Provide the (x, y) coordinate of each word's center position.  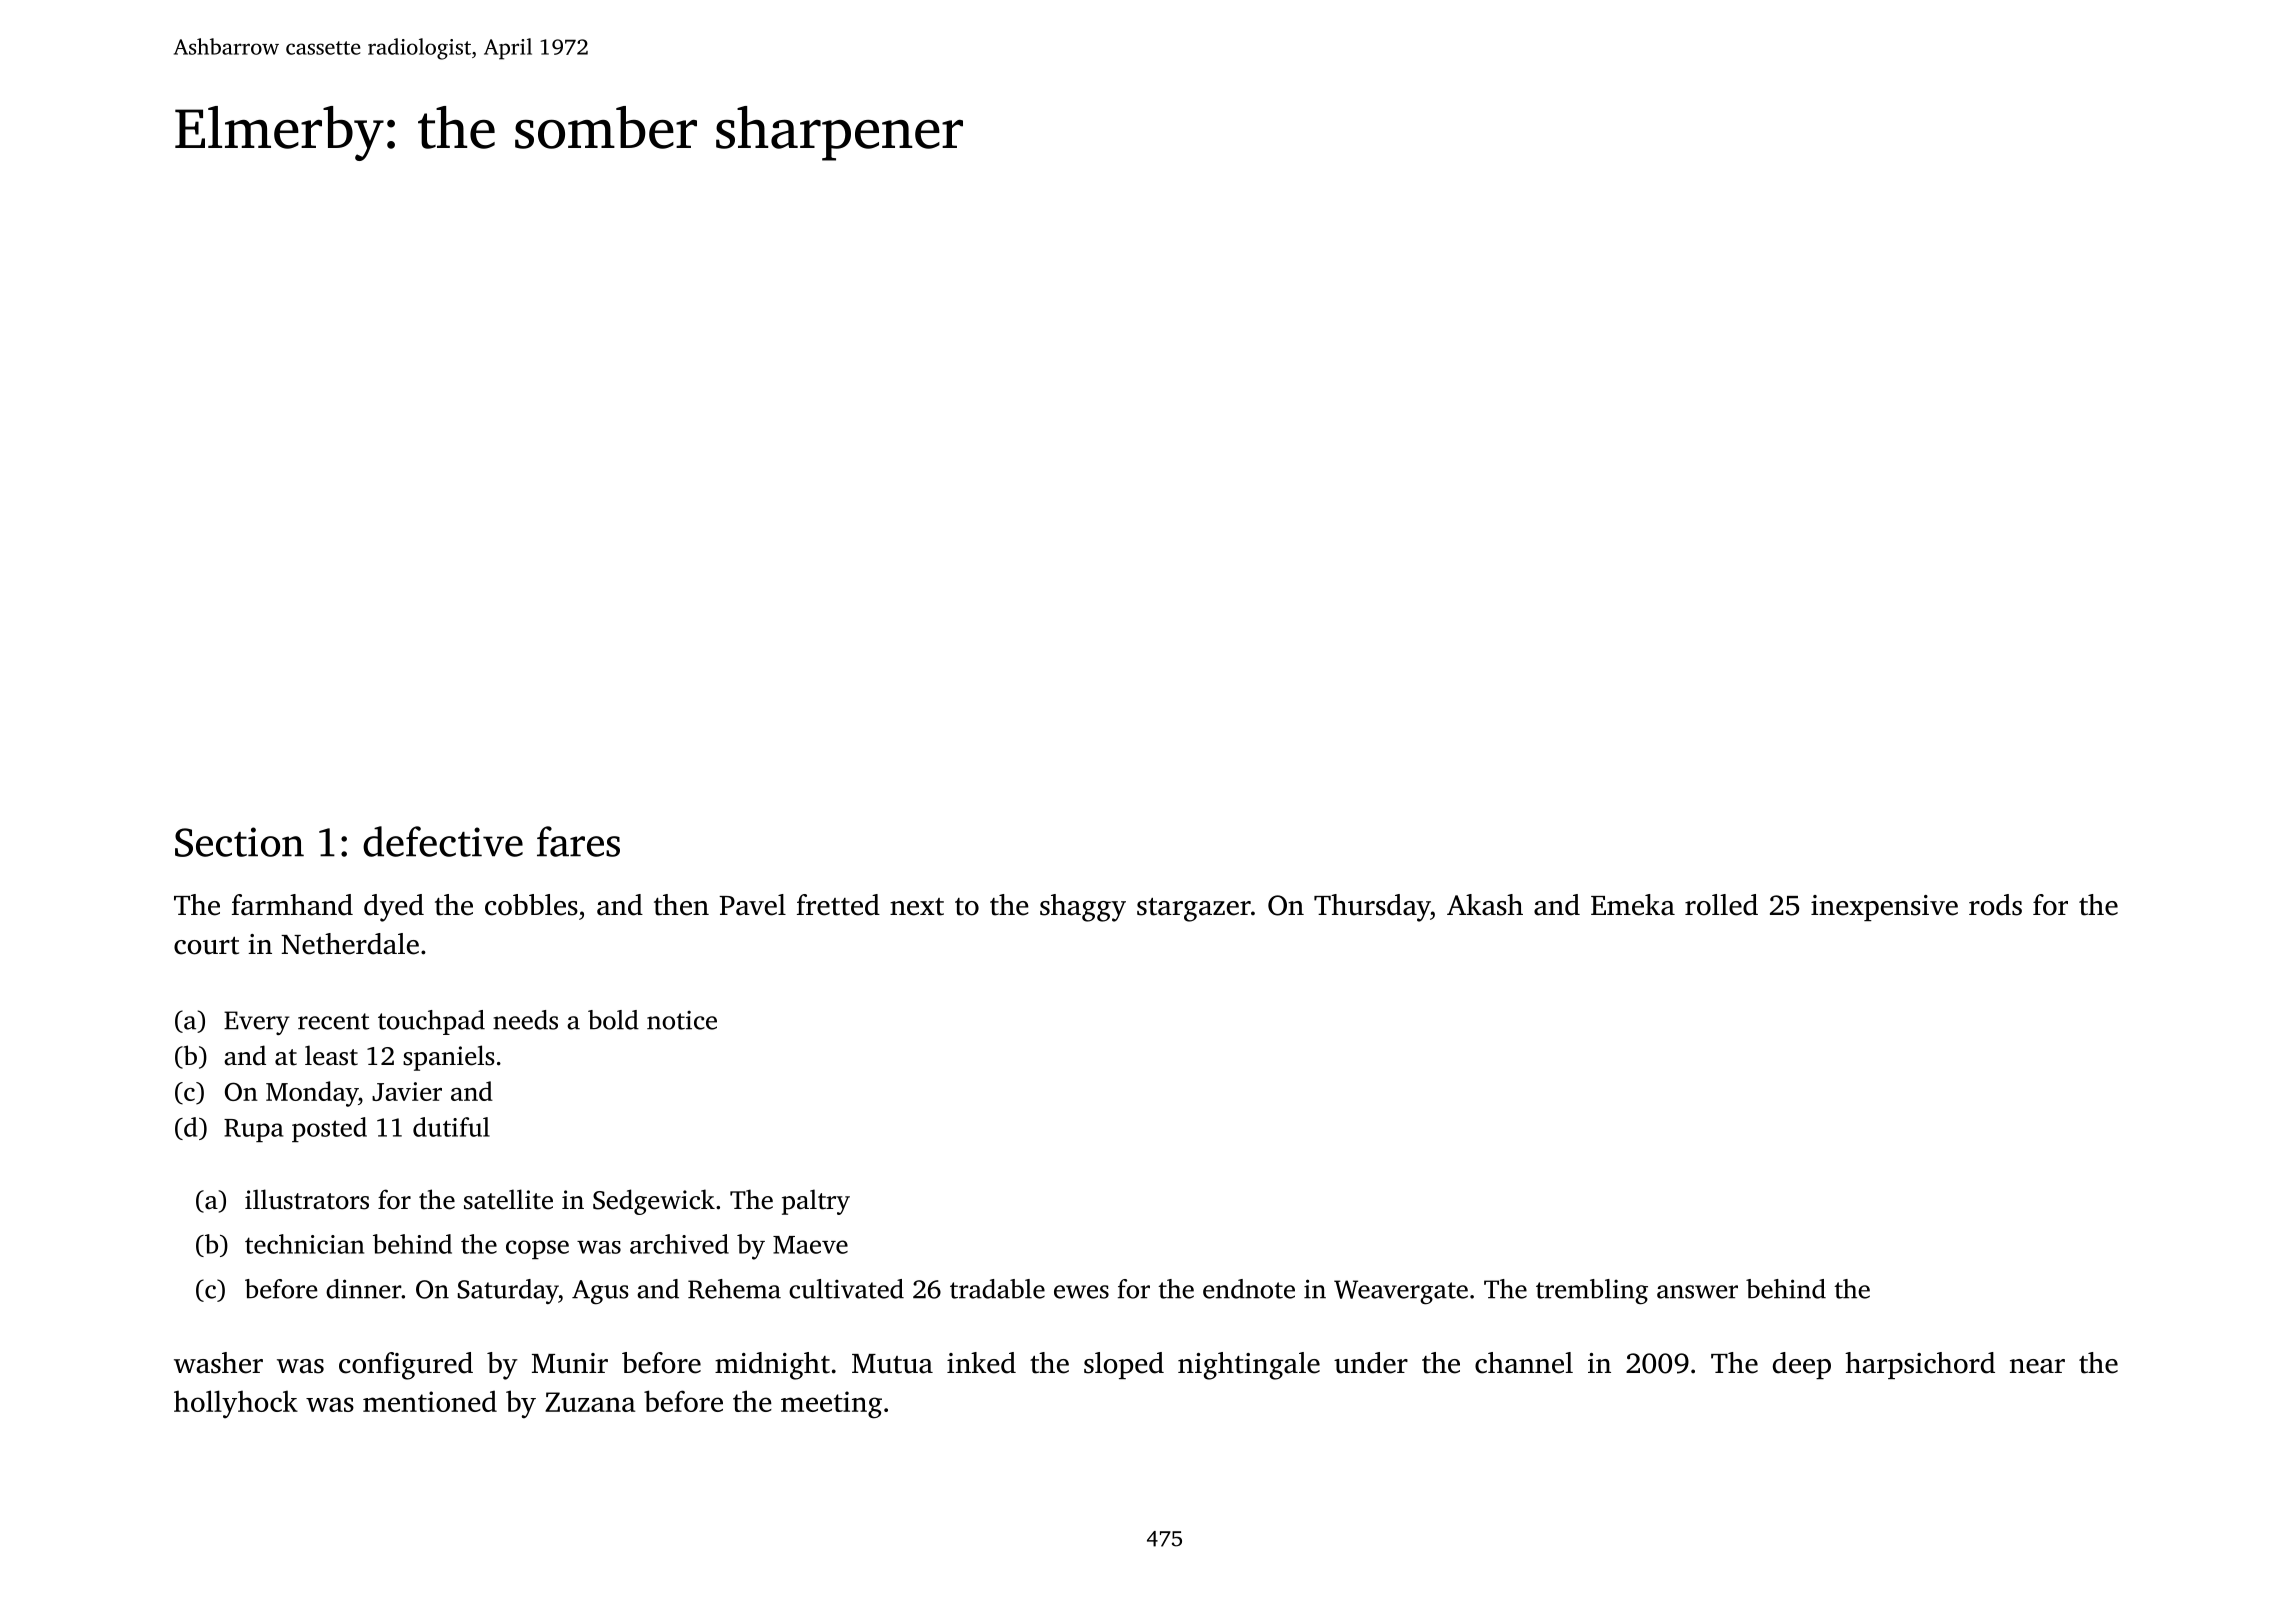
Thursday (1372, 908)
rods (1995, 905)
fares (578, 841)
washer (218, 1363)
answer (1697, 1292)
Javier (407, 1091)
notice (682, 1020)
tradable (997, 1289)
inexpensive (1884, 908)
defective (443, 841)
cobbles (531, 905)
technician (304, 1244)
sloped (1124, 1365)
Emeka (1633, 905)
